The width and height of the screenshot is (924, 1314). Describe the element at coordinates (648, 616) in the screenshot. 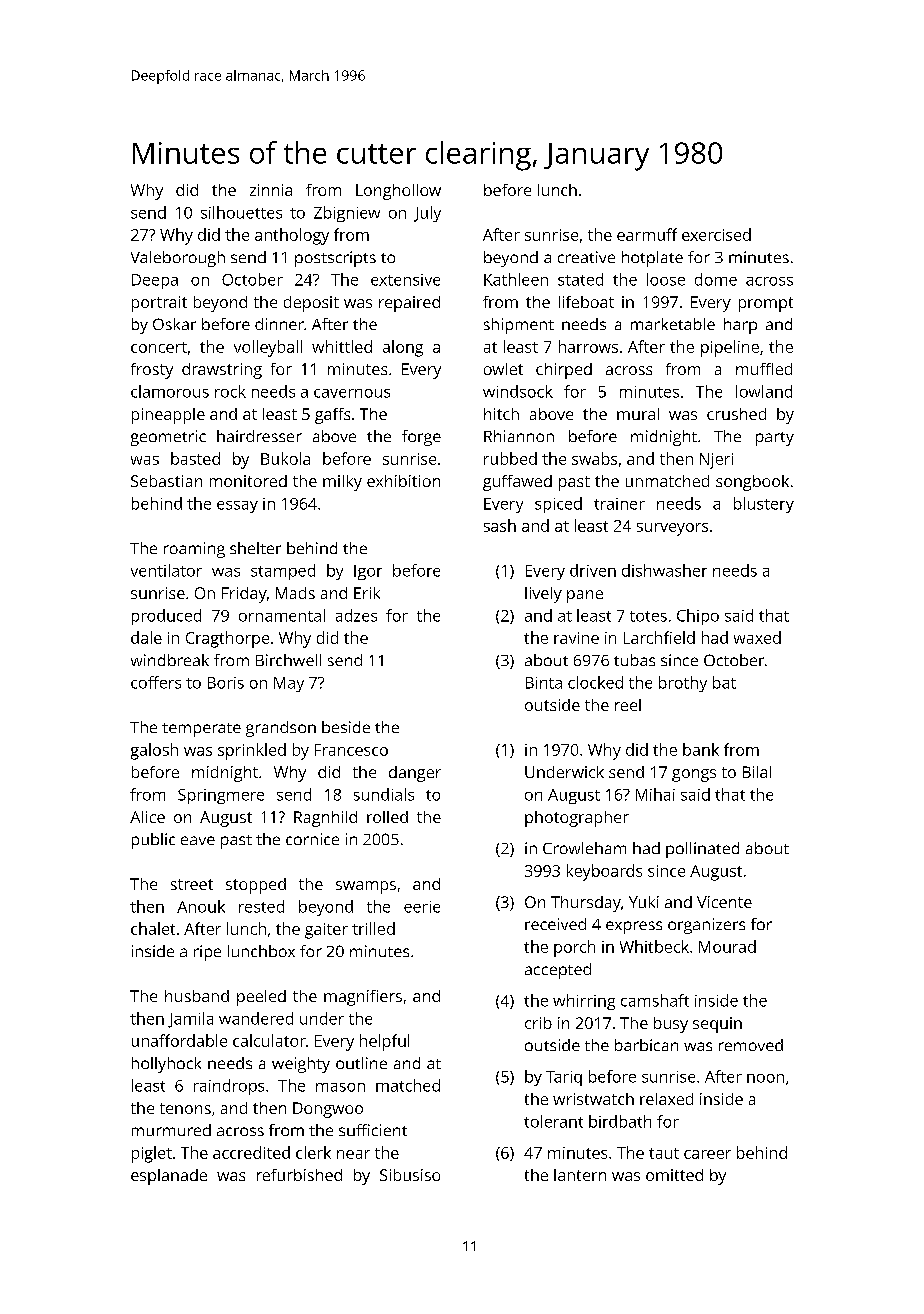

I see `totes` at that location.
